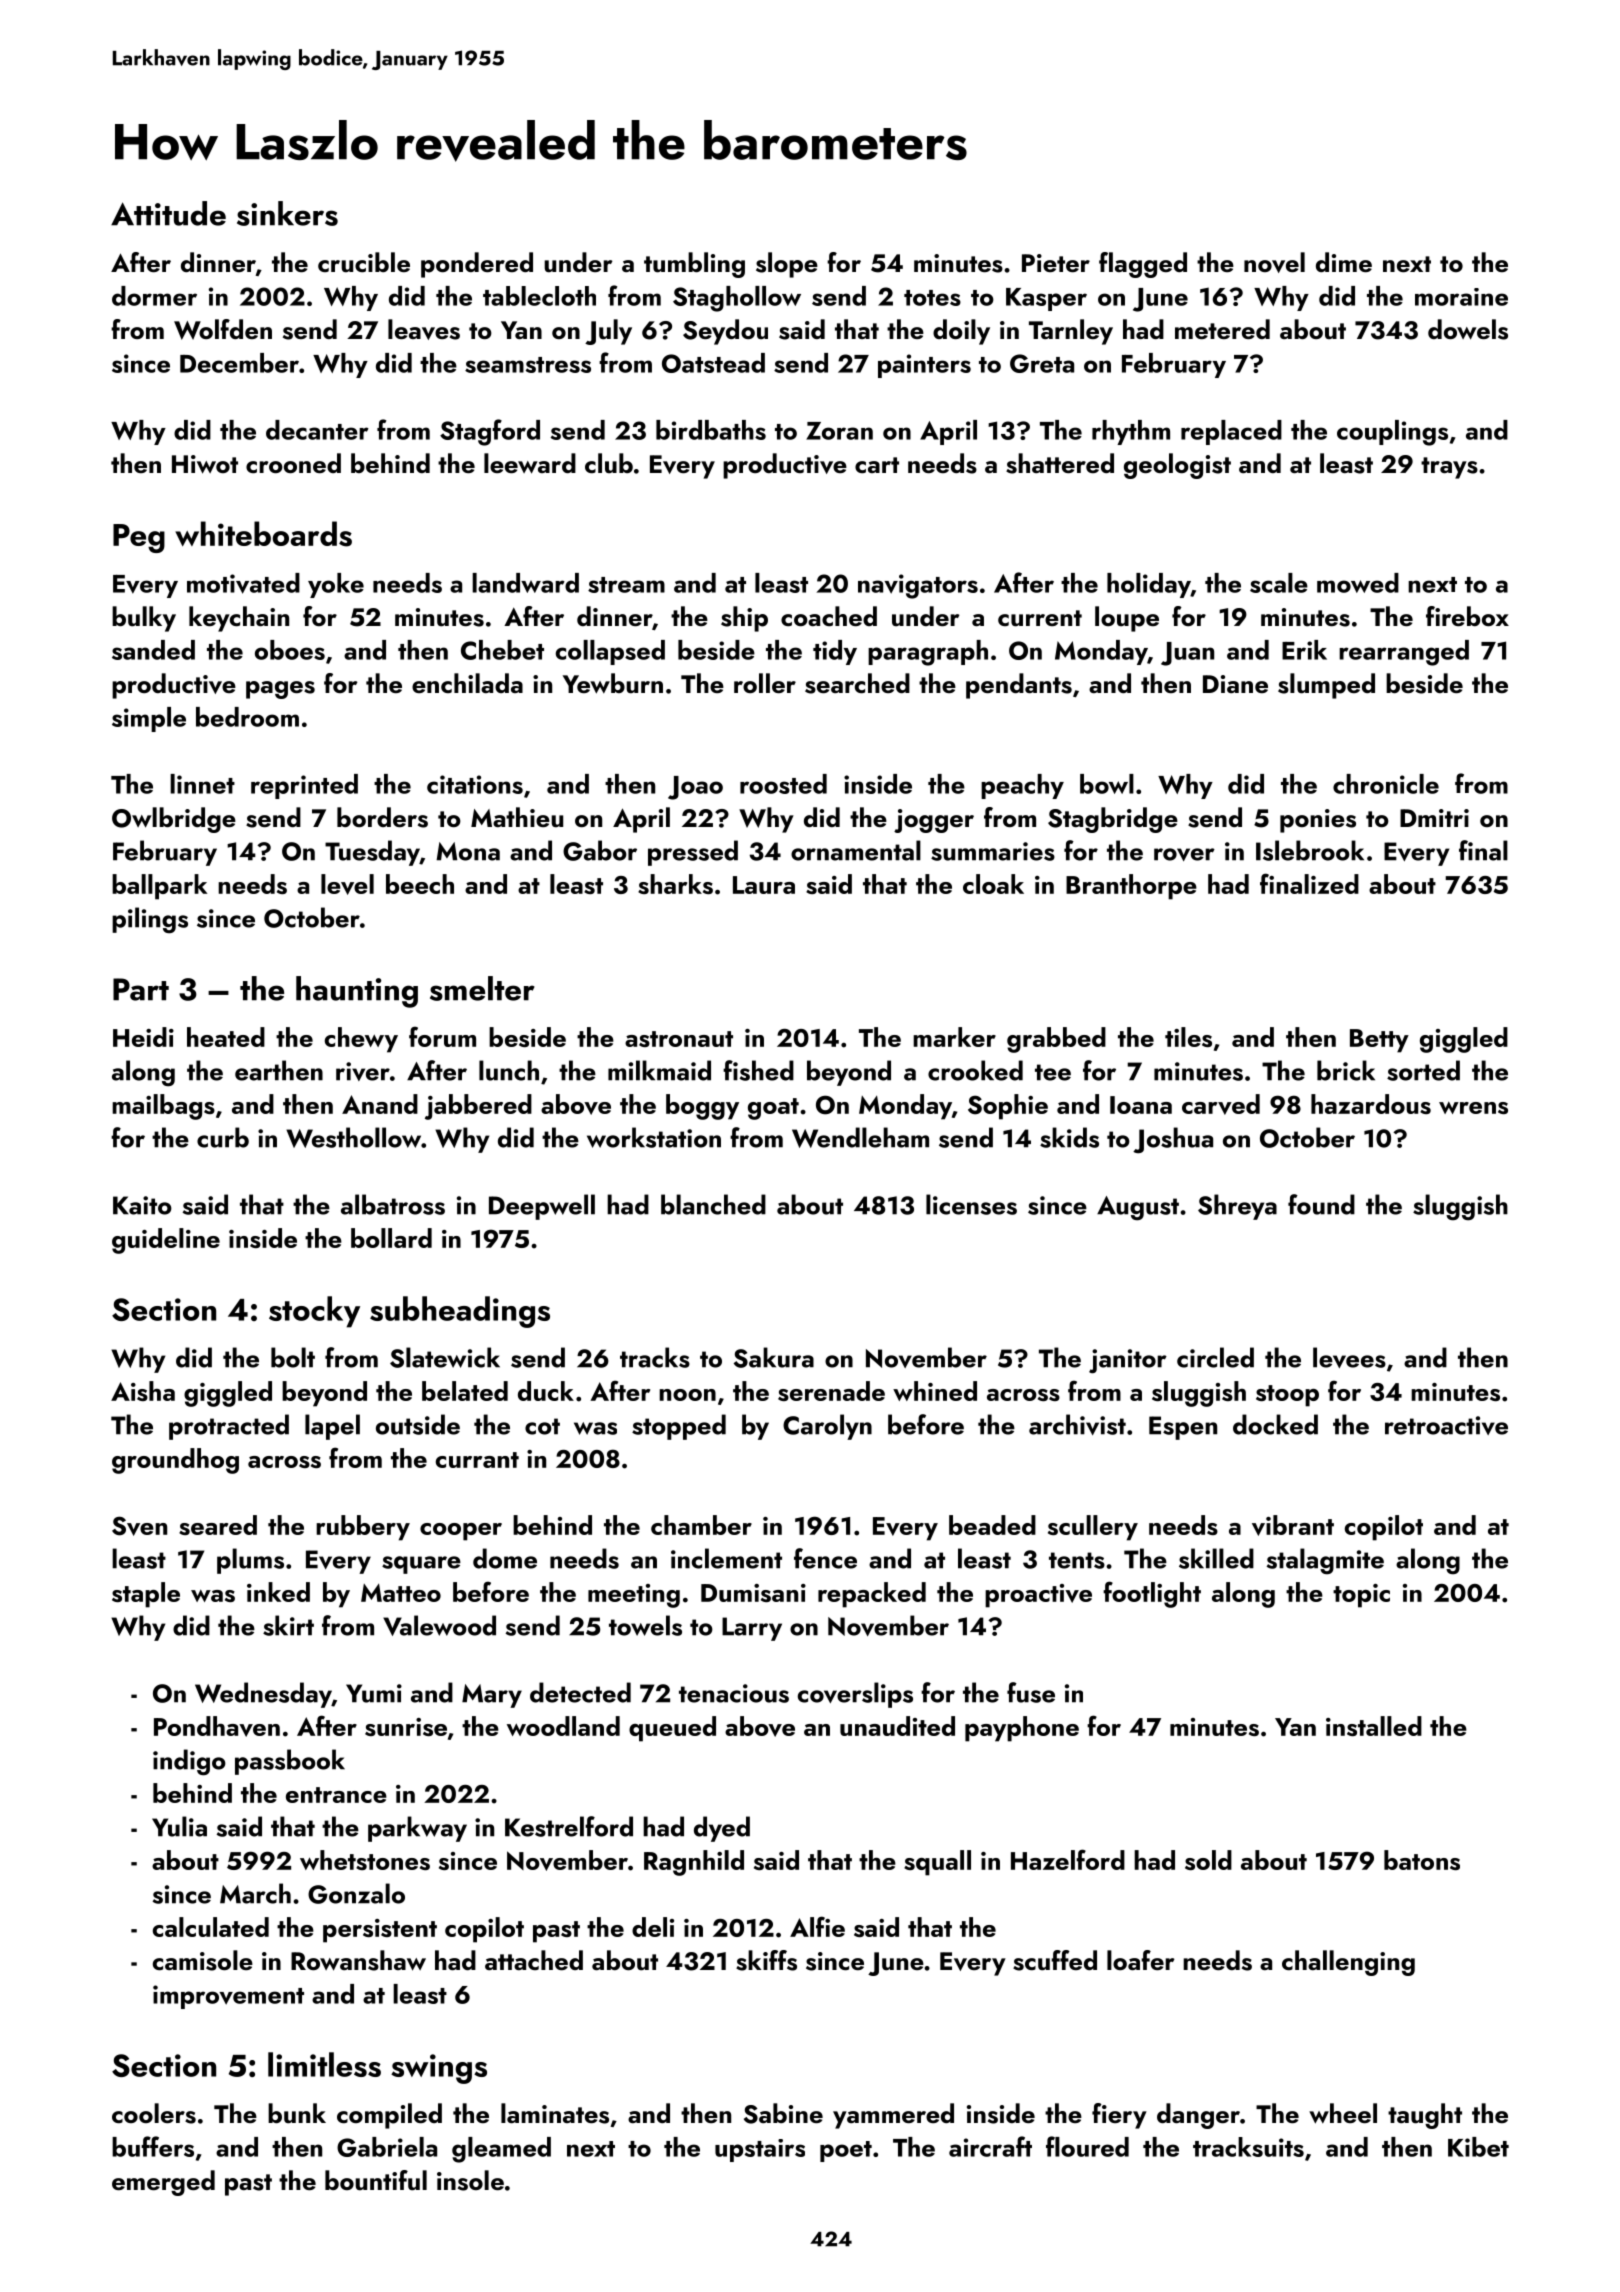  Describe the element at coordinates (626, 585) in the document. I see `stream` at that location.
